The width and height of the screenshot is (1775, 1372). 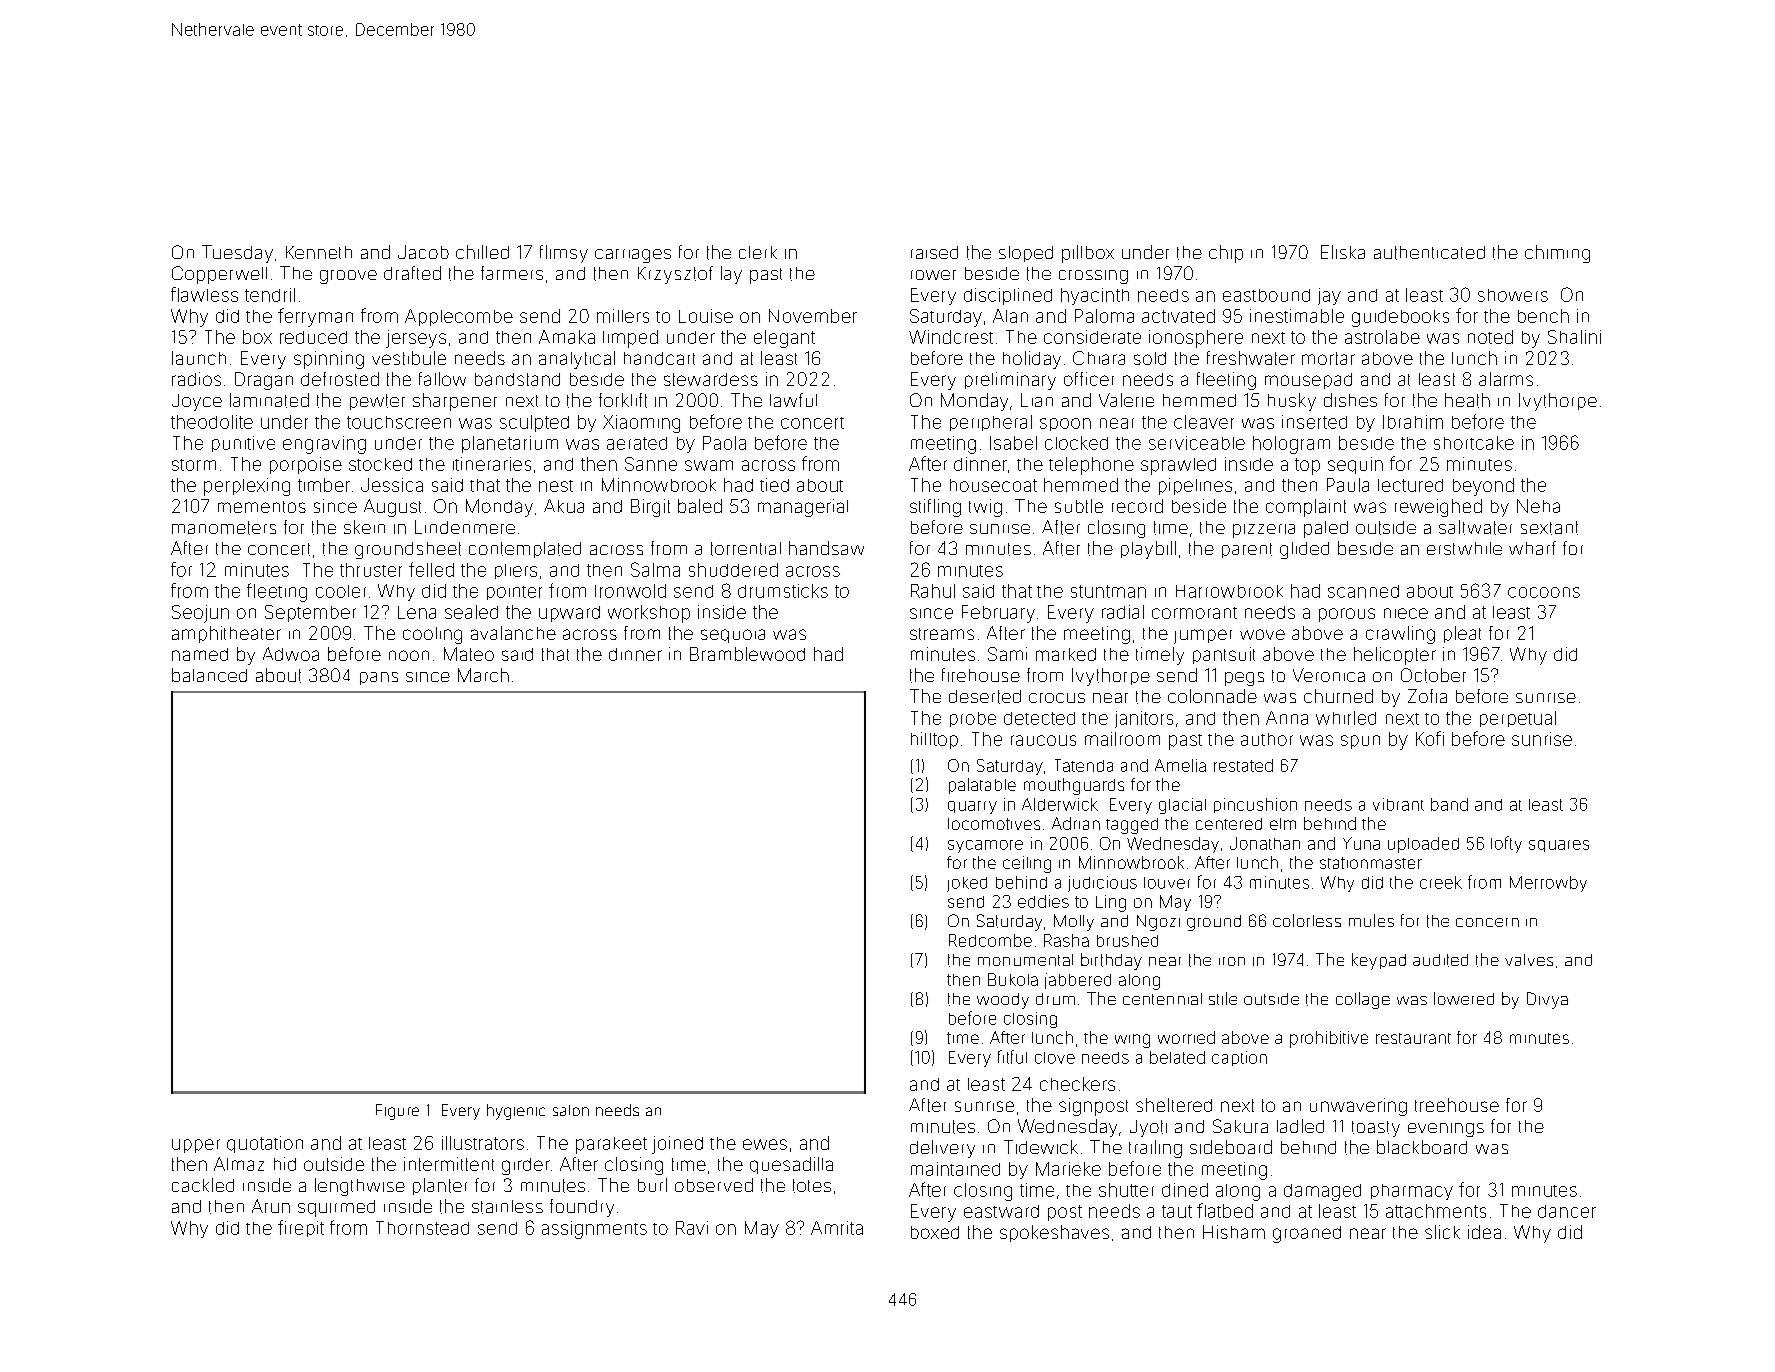 I want to click on Veronica, so click(x=1329, y=675).
